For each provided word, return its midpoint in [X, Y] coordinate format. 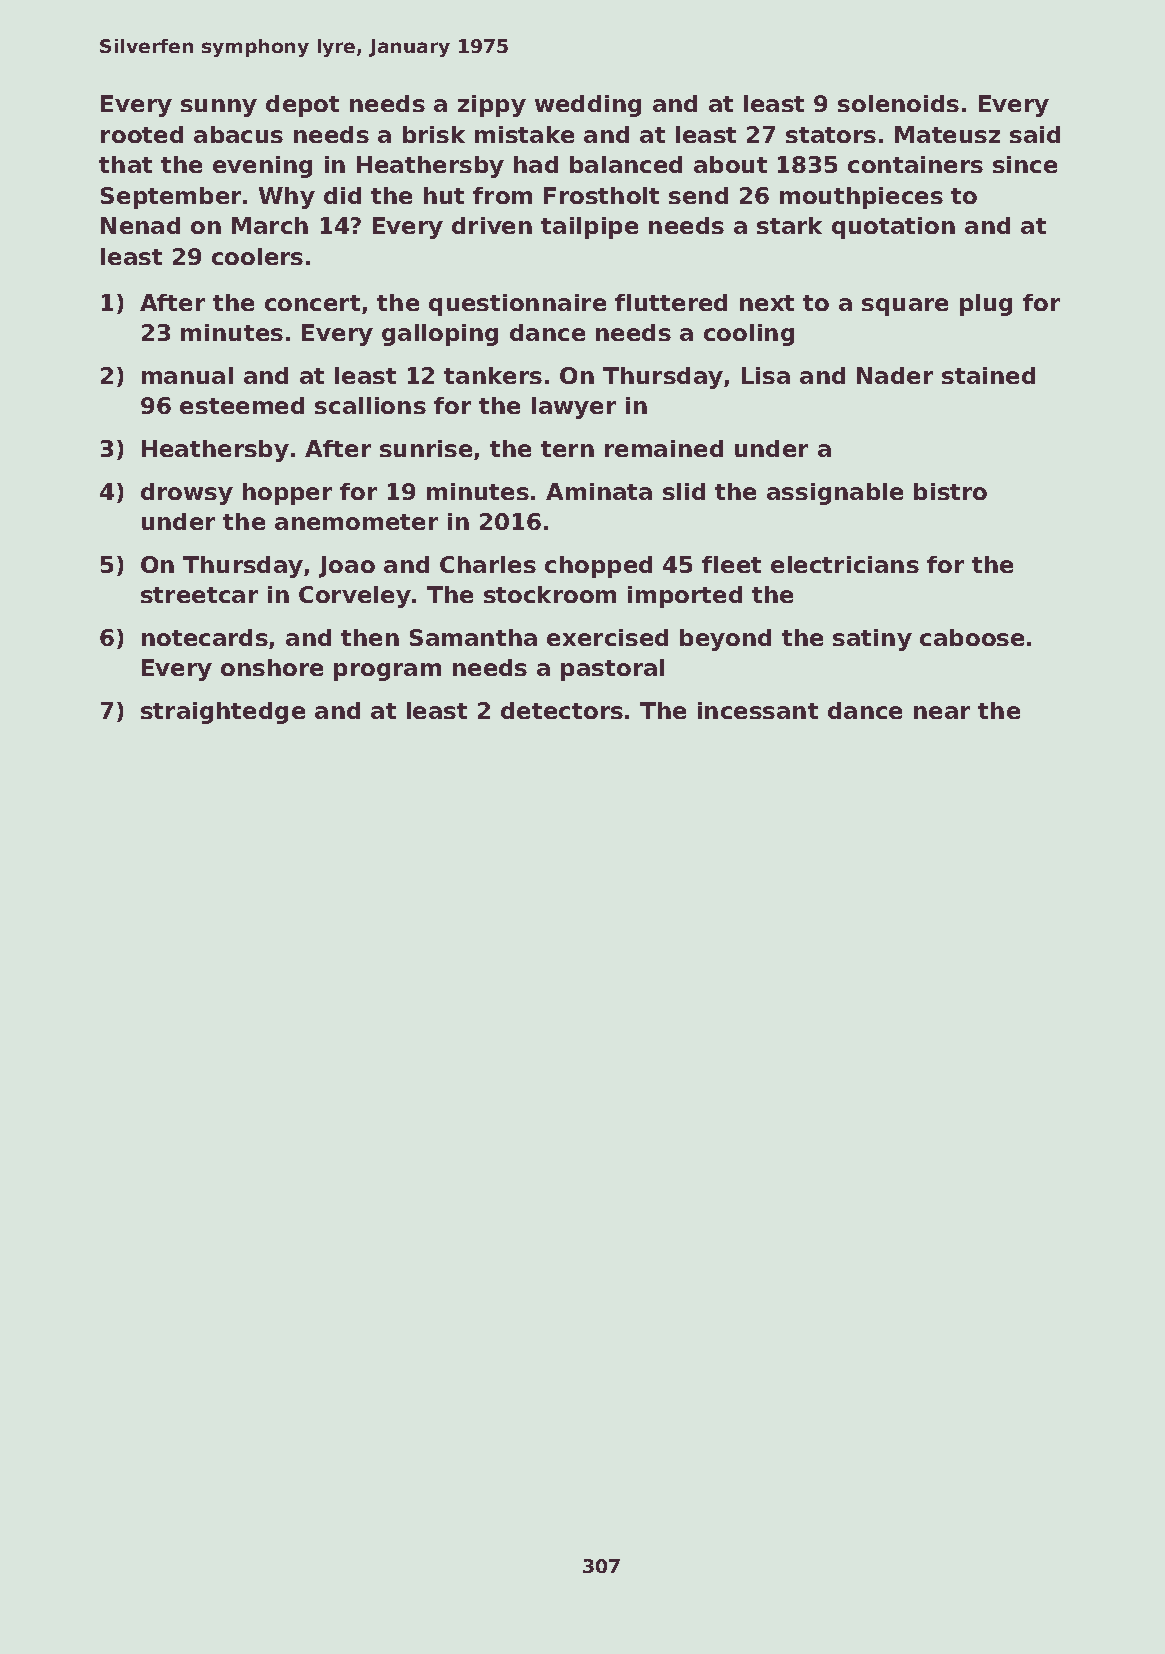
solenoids [898, 103]
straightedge [223, 713]
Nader [895, 375]
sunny [219, 108]
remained [664, 448]
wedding [588, 106]
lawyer [574, 408]
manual [187, 375]
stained [988, 375]
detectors [562, 710]
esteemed [242, 405]
